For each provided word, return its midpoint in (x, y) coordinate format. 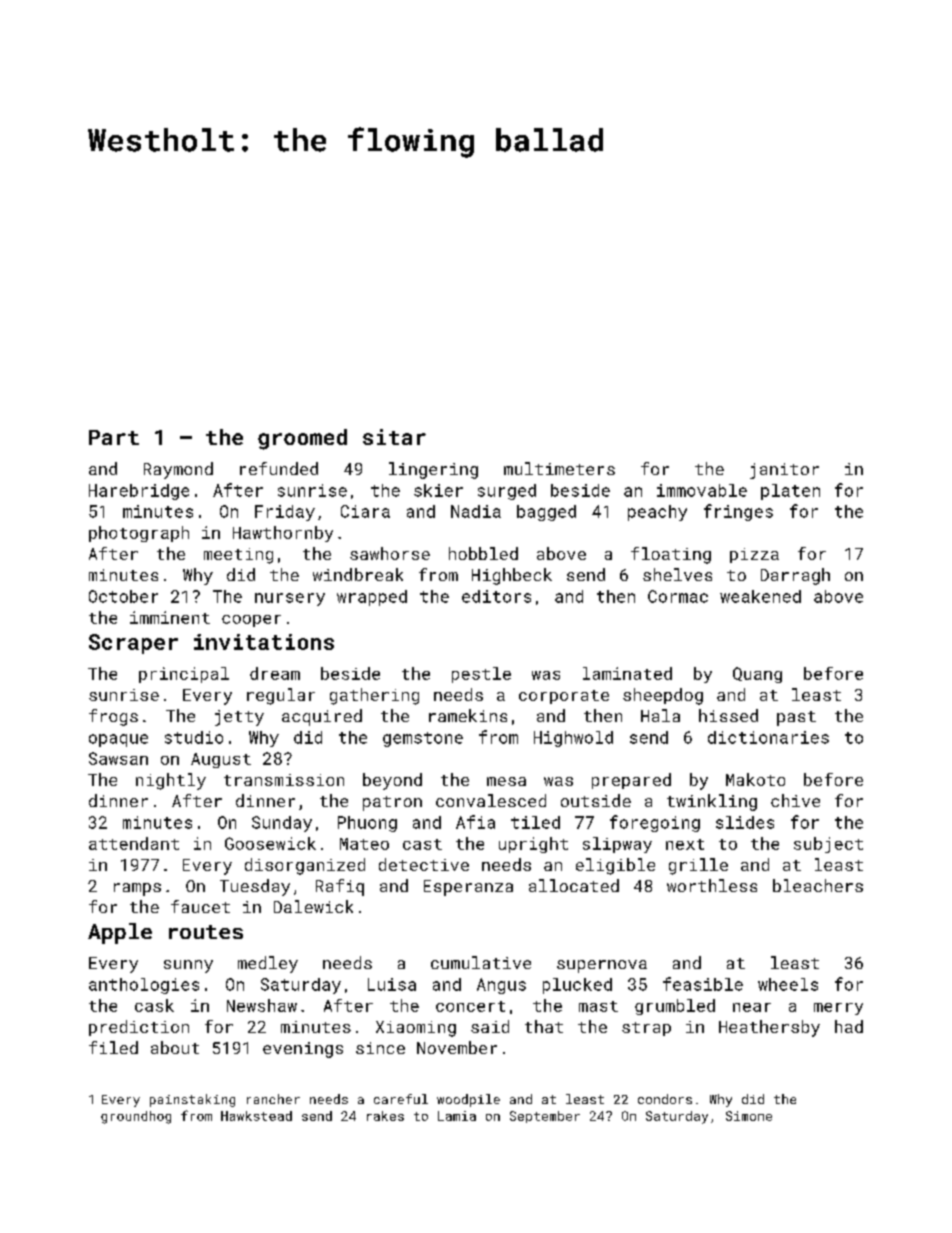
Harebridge (139, 492)
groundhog (136, 1117)
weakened (760, 596)
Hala (660, 715)
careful (401, 1099)
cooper (251, 621)
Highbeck (512, 576)
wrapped (372, 598)
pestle (481, 675)
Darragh (795, 576)
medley (268, 964)
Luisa (392, 984)
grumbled (675, 1007)
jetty (239, 718)
